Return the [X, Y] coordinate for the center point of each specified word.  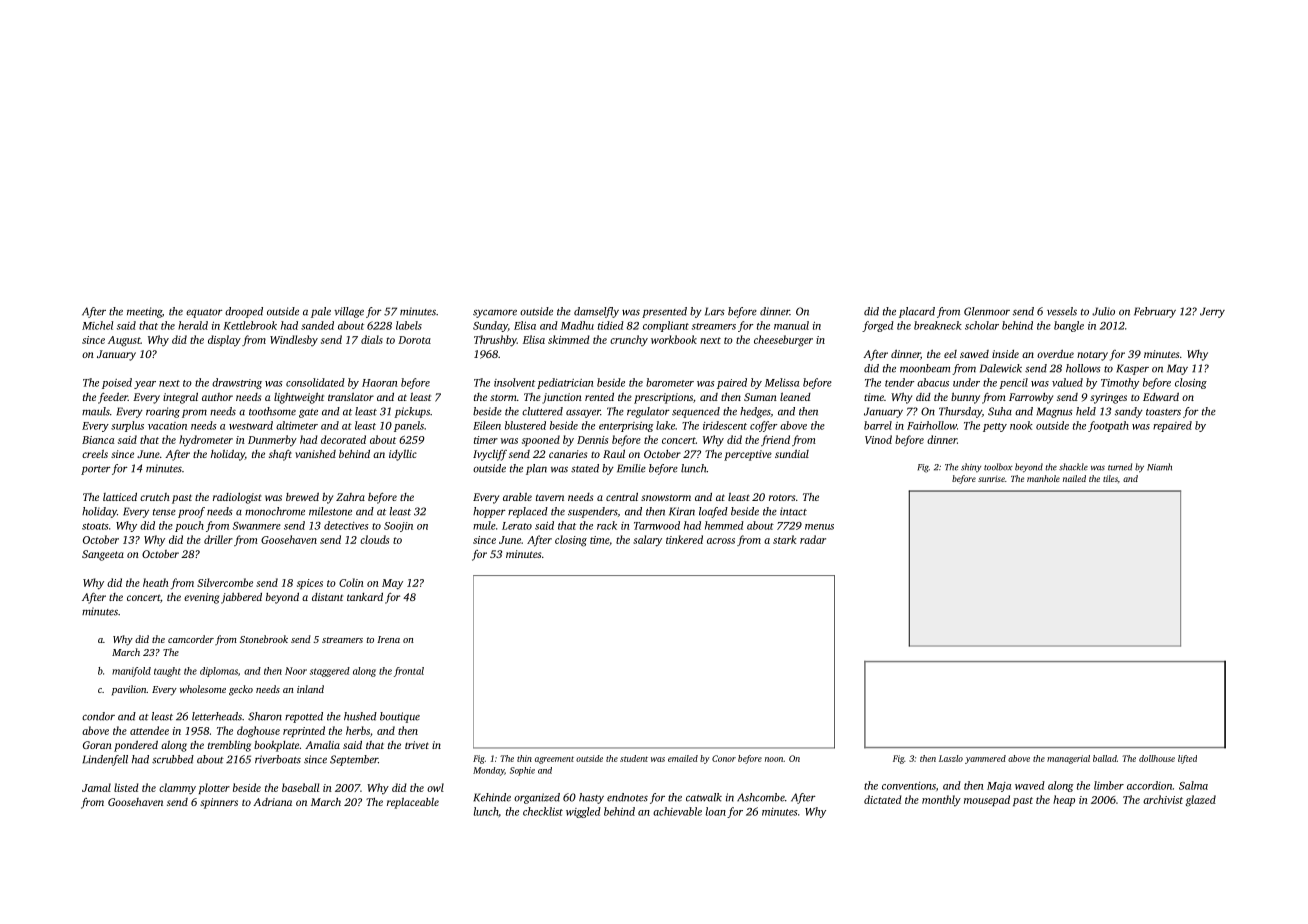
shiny [971, 467]
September [354, 760]
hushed [360, 716]
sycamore [495, 313]
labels [409, 325]
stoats [95, 526]
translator [351, 397]
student [634, 758]
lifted [1187, 759]
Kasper [1132, 369]
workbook [674, 339]
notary [1092, 356]
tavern [550, 497]
